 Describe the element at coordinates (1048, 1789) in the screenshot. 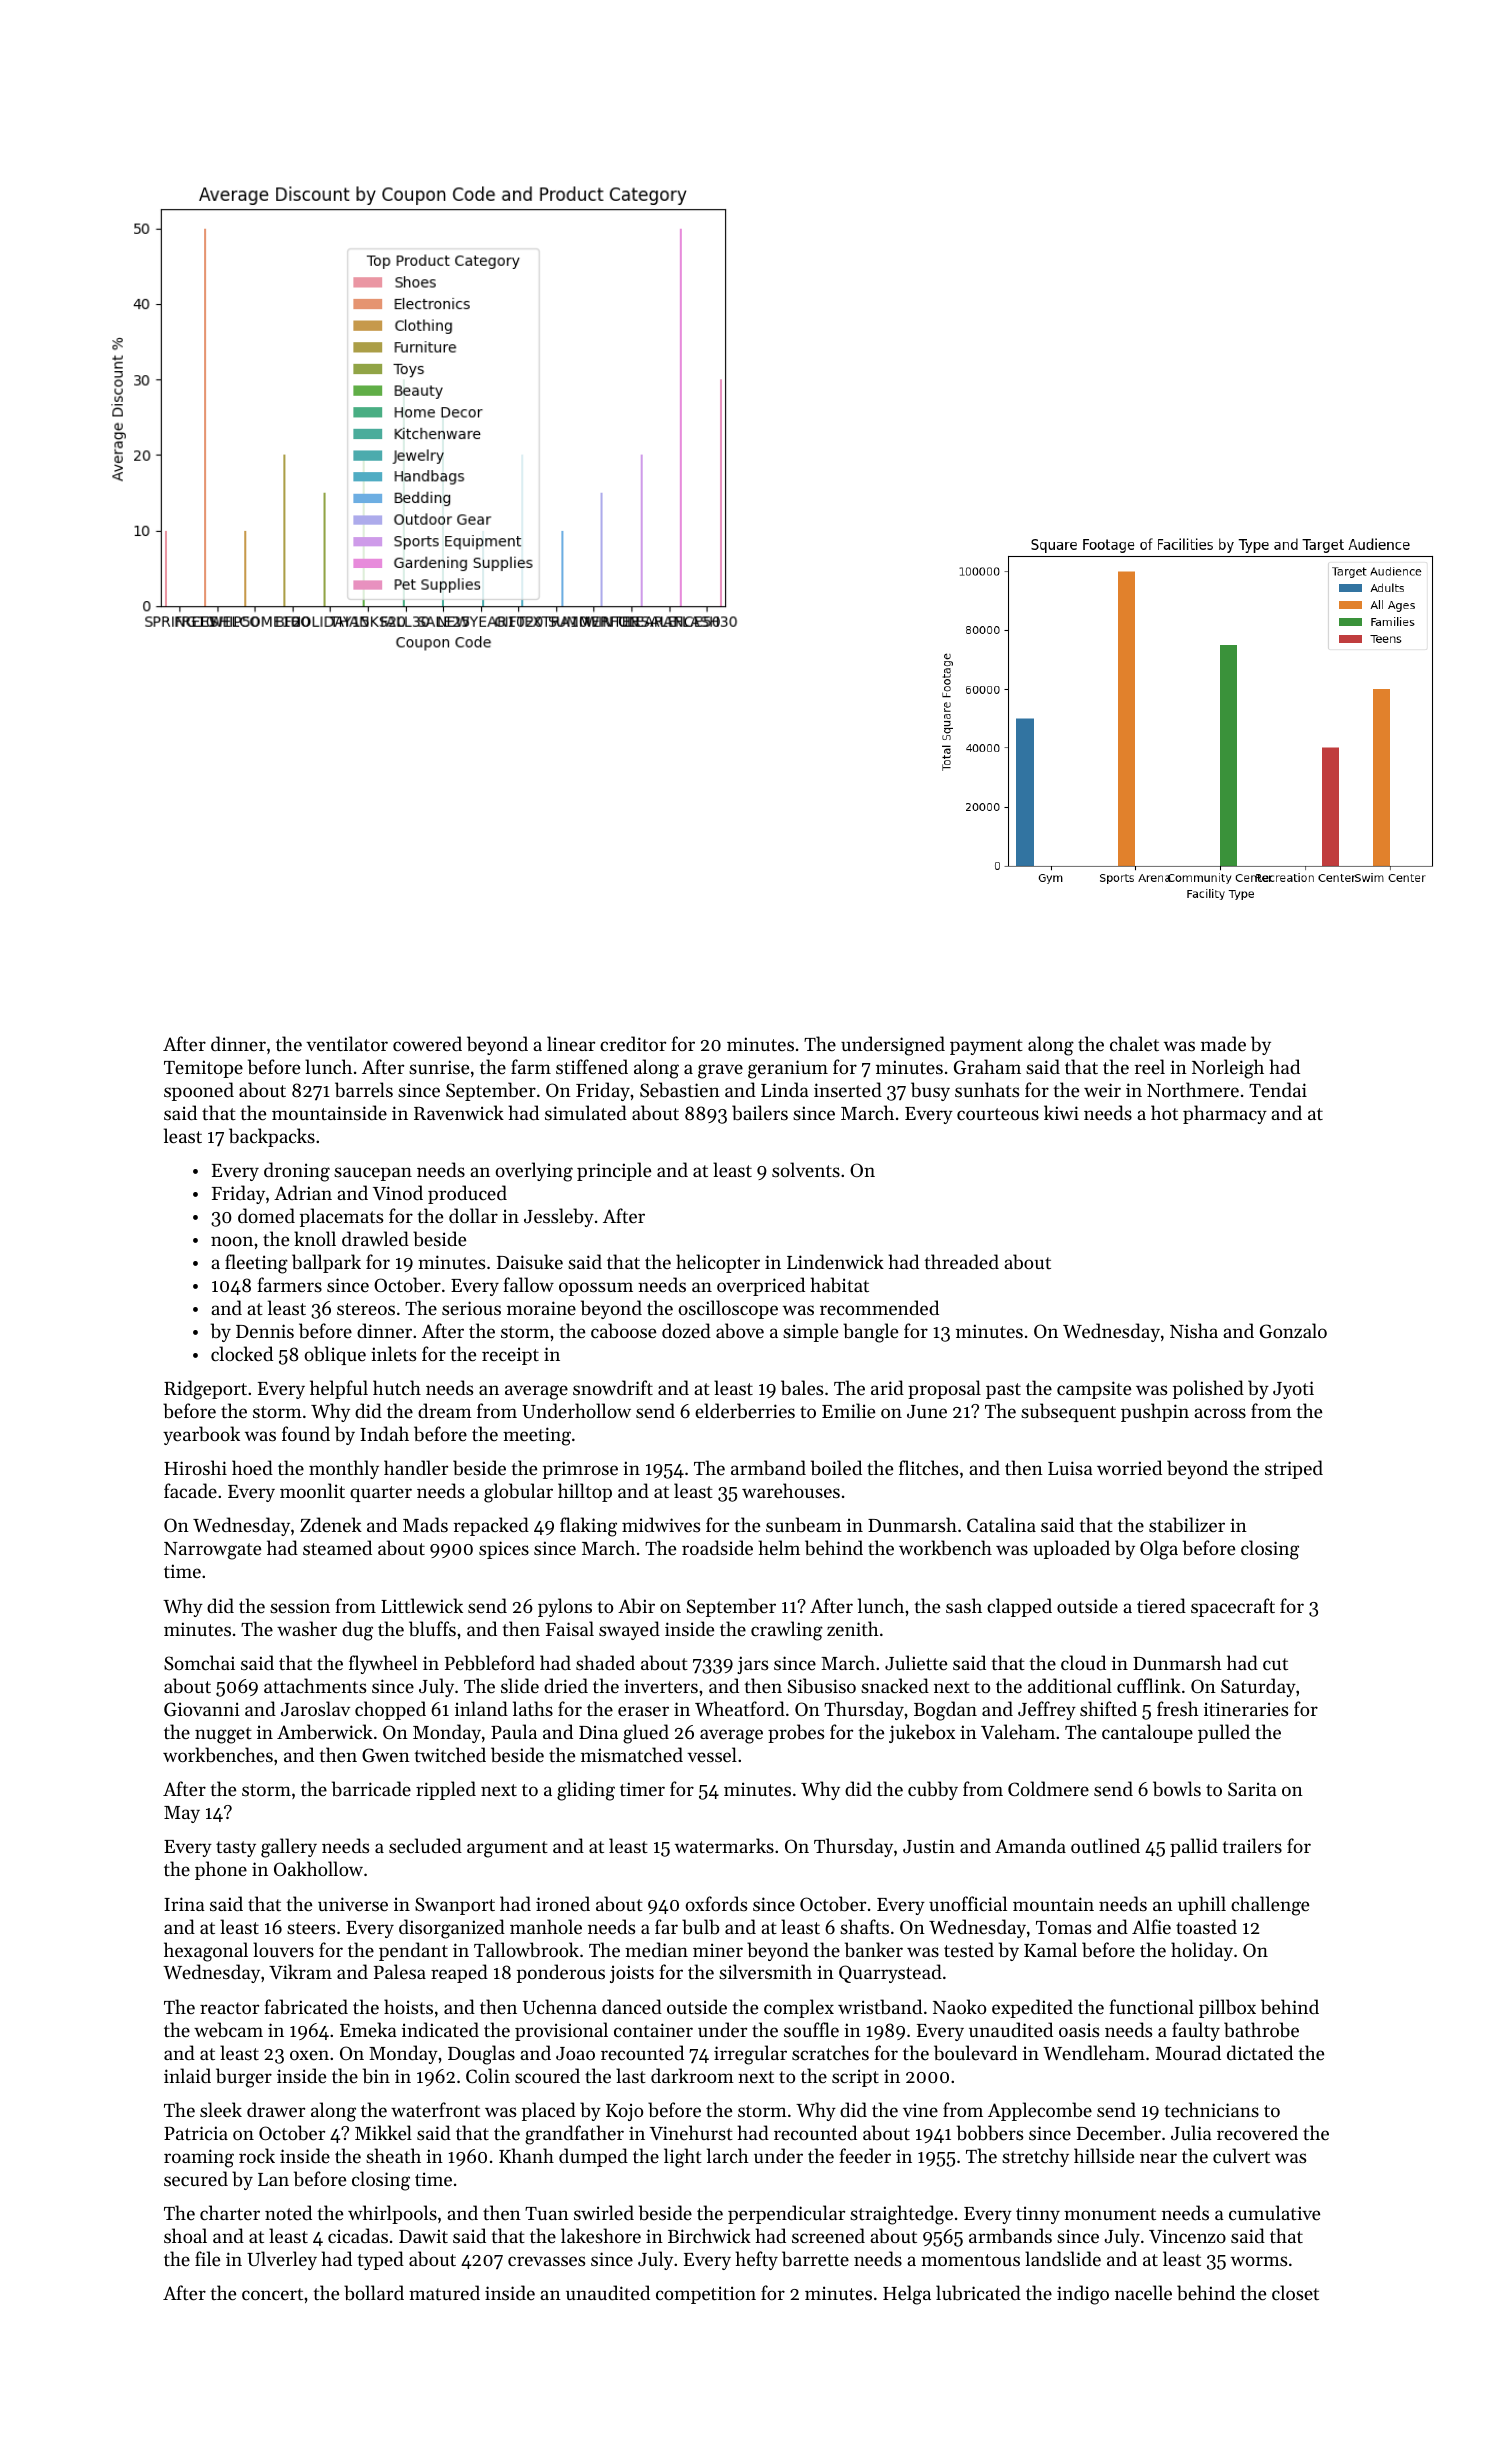

I see `Coldmere` at that location.
